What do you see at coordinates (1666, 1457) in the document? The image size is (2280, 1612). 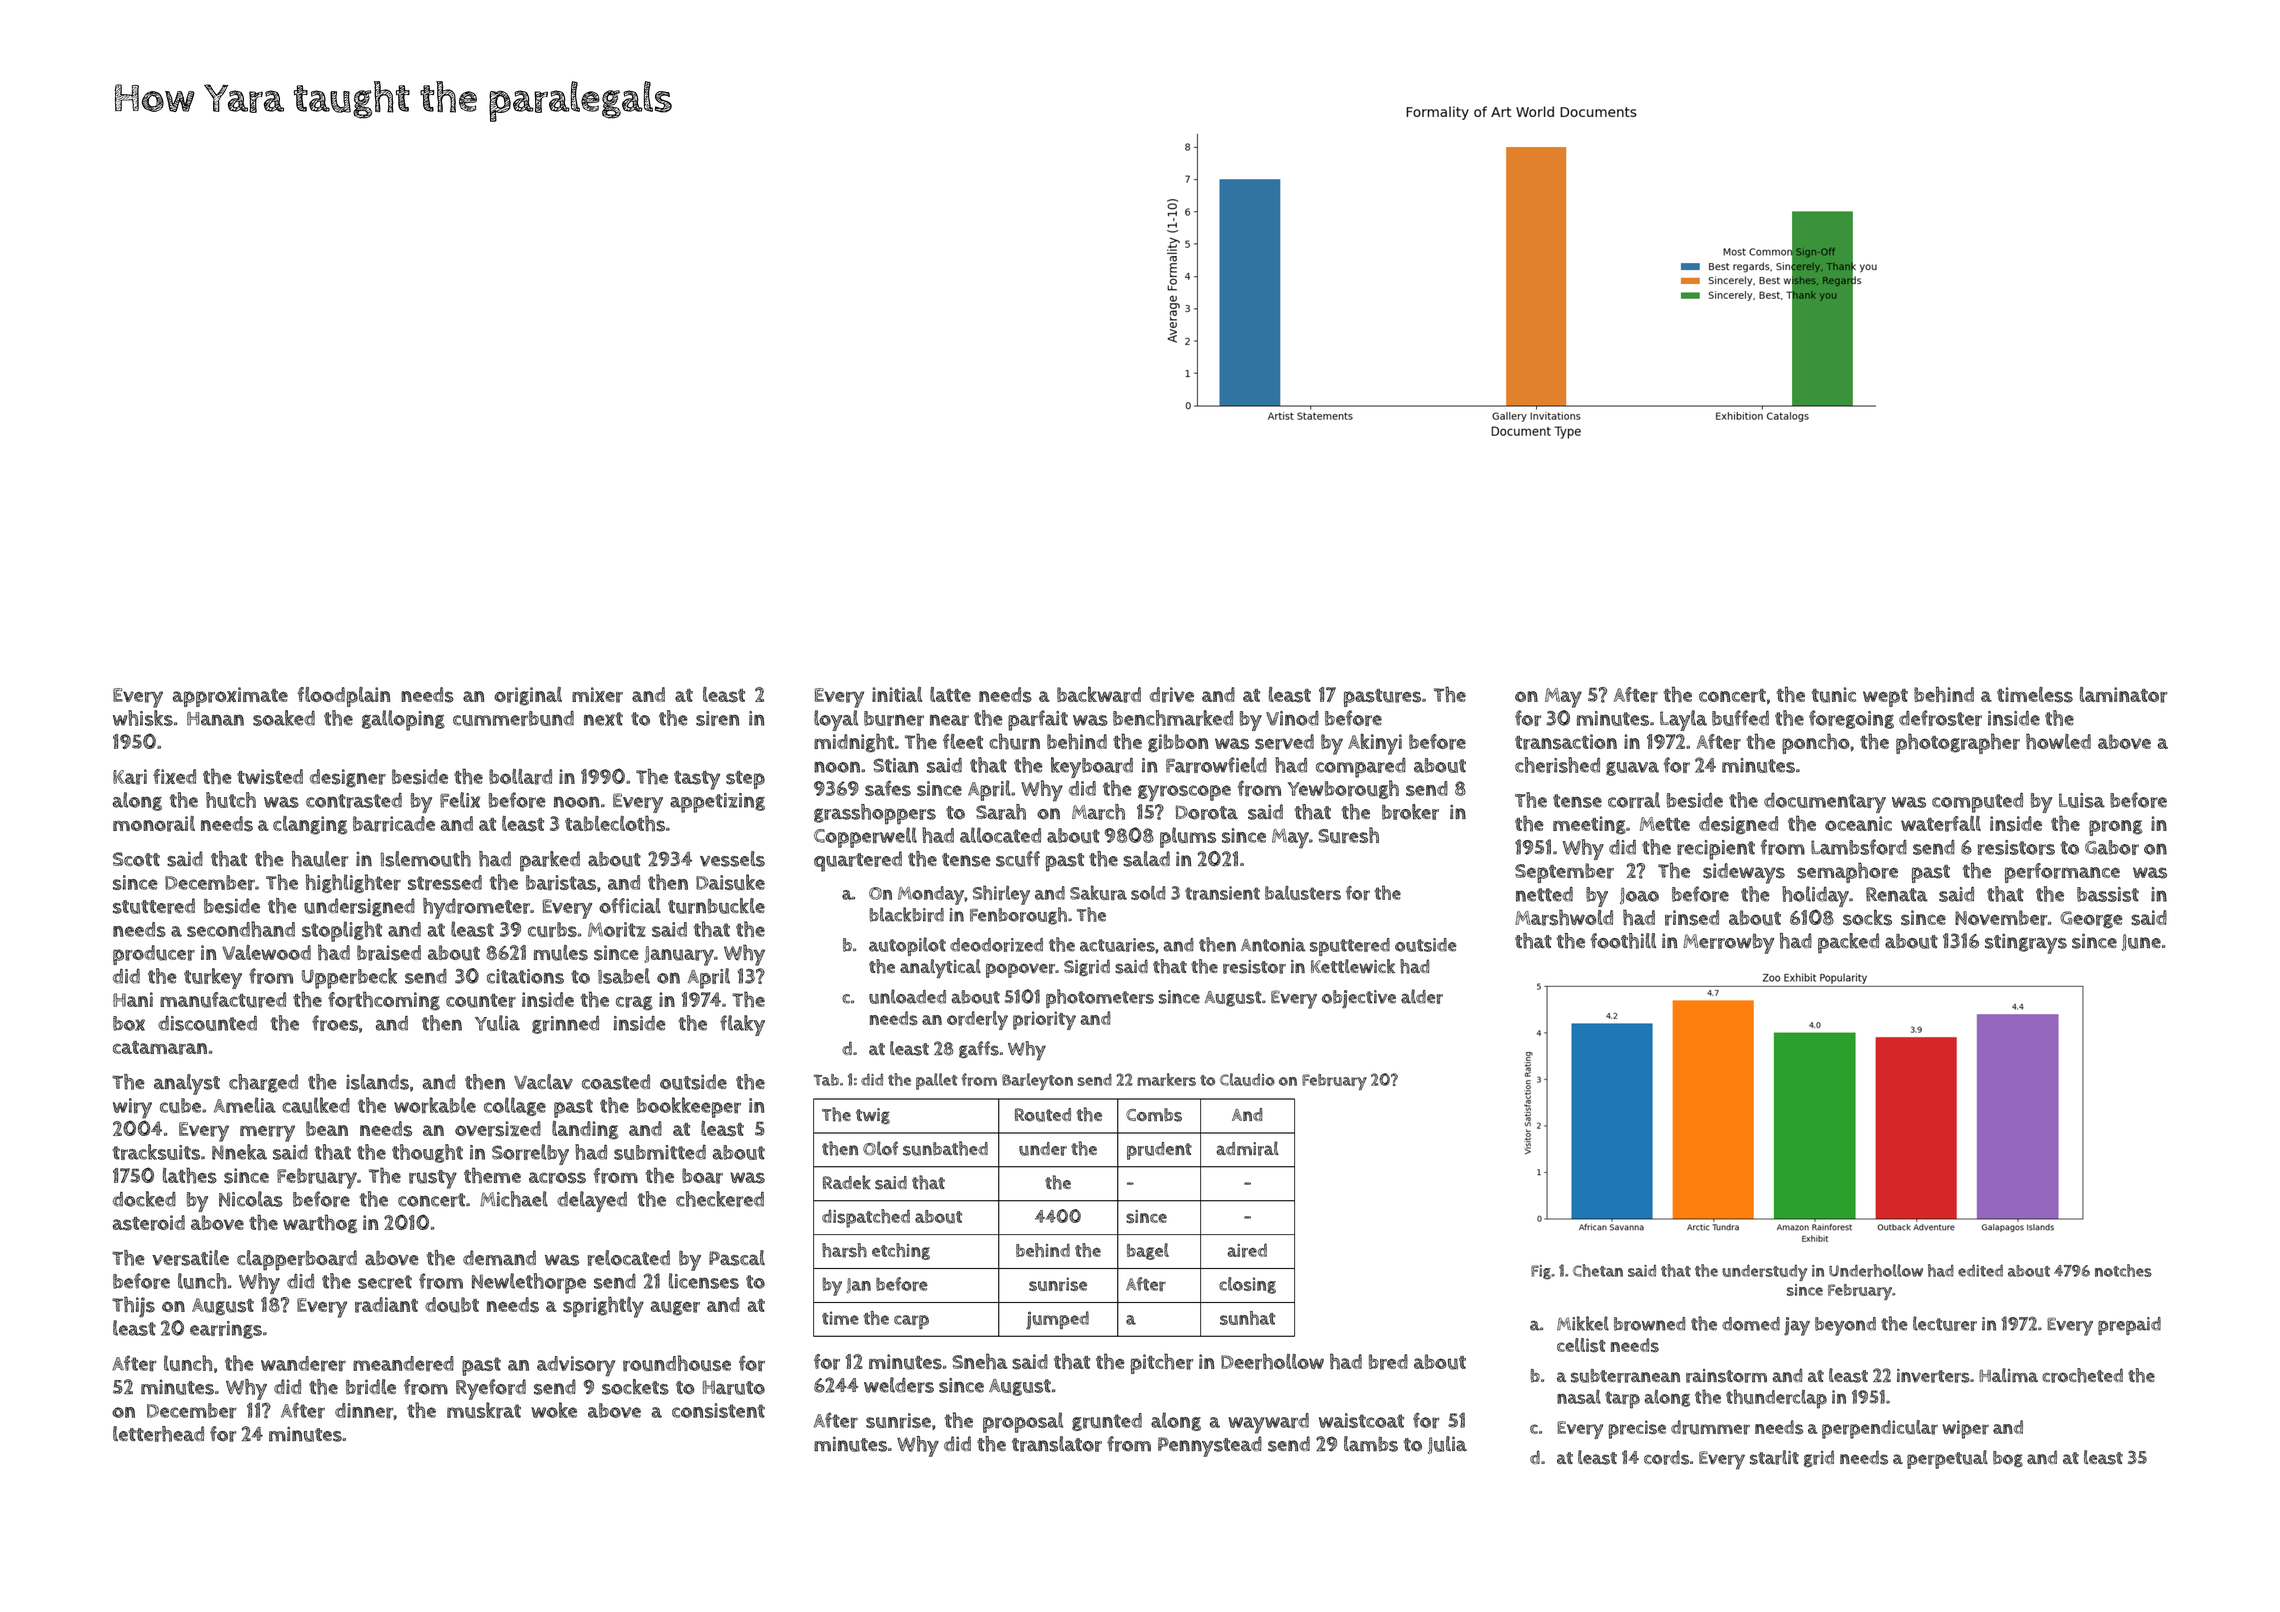 I see `cords` at bounding box center [1666, 1457].
